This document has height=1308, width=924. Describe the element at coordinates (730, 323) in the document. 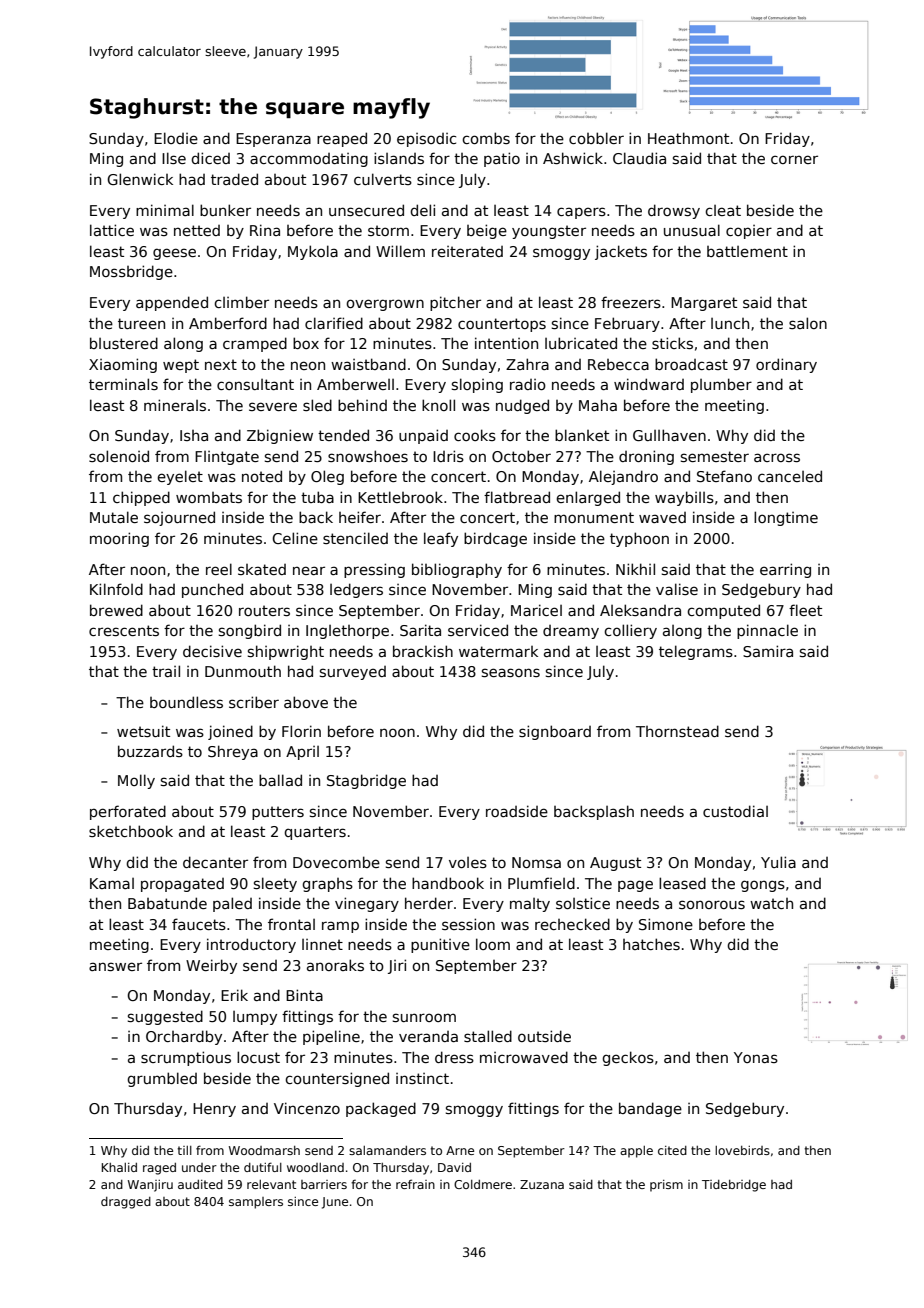

I see `lunch` at that location.
